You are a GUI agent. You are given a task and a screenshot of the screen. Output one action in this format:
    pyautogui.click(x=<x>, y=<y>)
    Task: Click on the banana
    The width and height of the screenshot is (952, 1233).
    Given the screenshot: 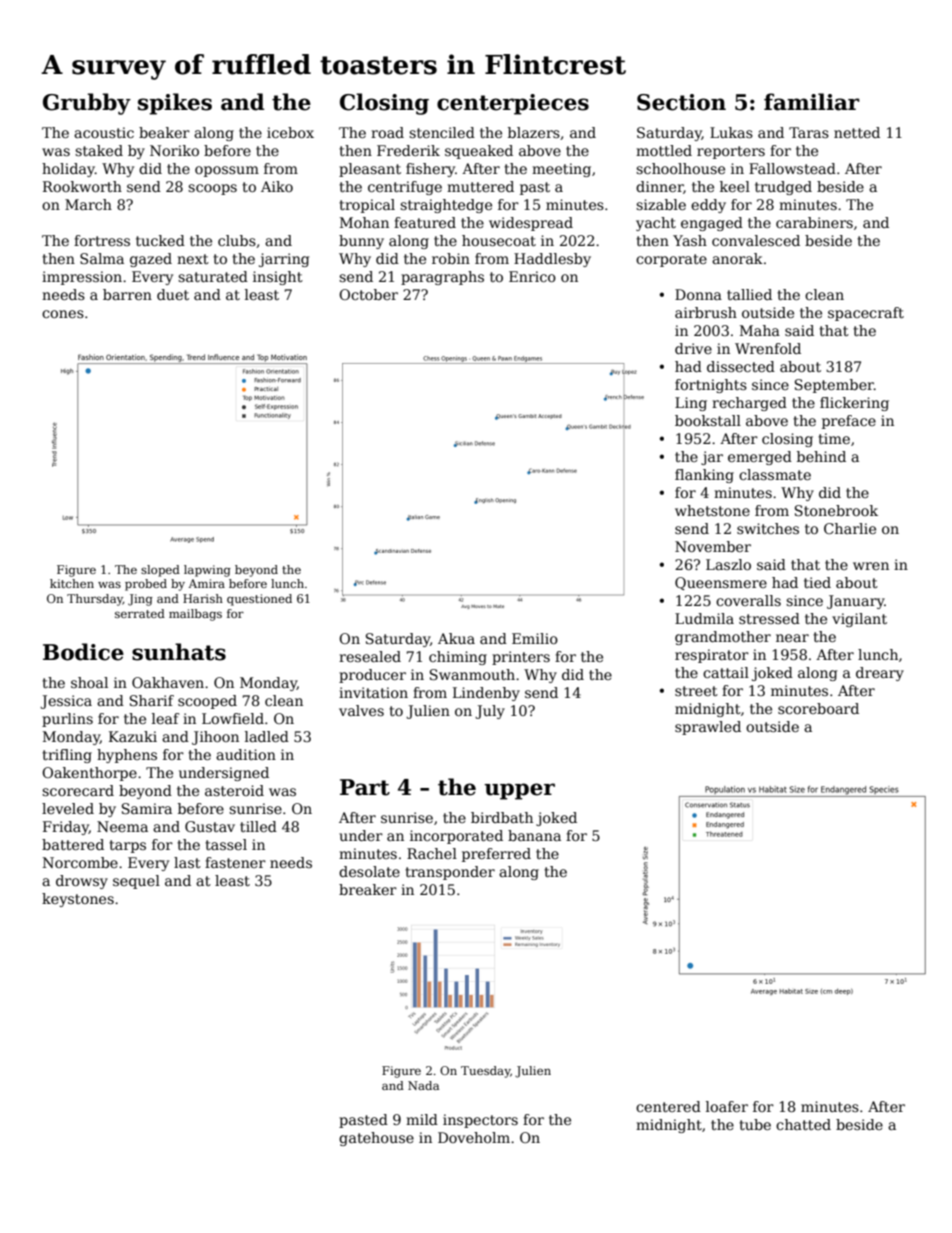 What is the action you would take?
    pyautogui.click(x=534, y=835)
